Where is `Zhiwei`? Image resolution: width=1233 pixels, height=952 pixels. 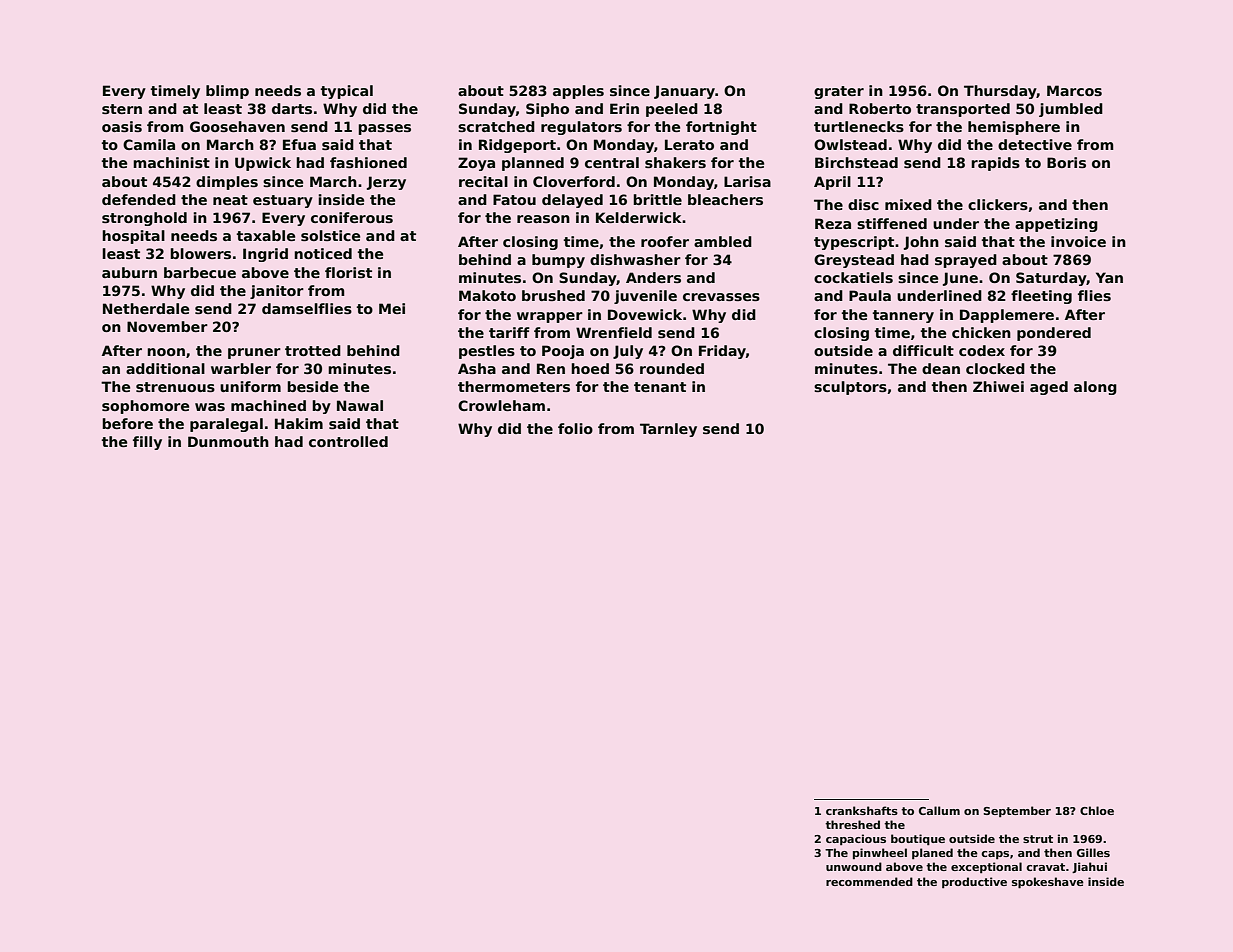 Zhiwei is located at coordinates (998, 386).
